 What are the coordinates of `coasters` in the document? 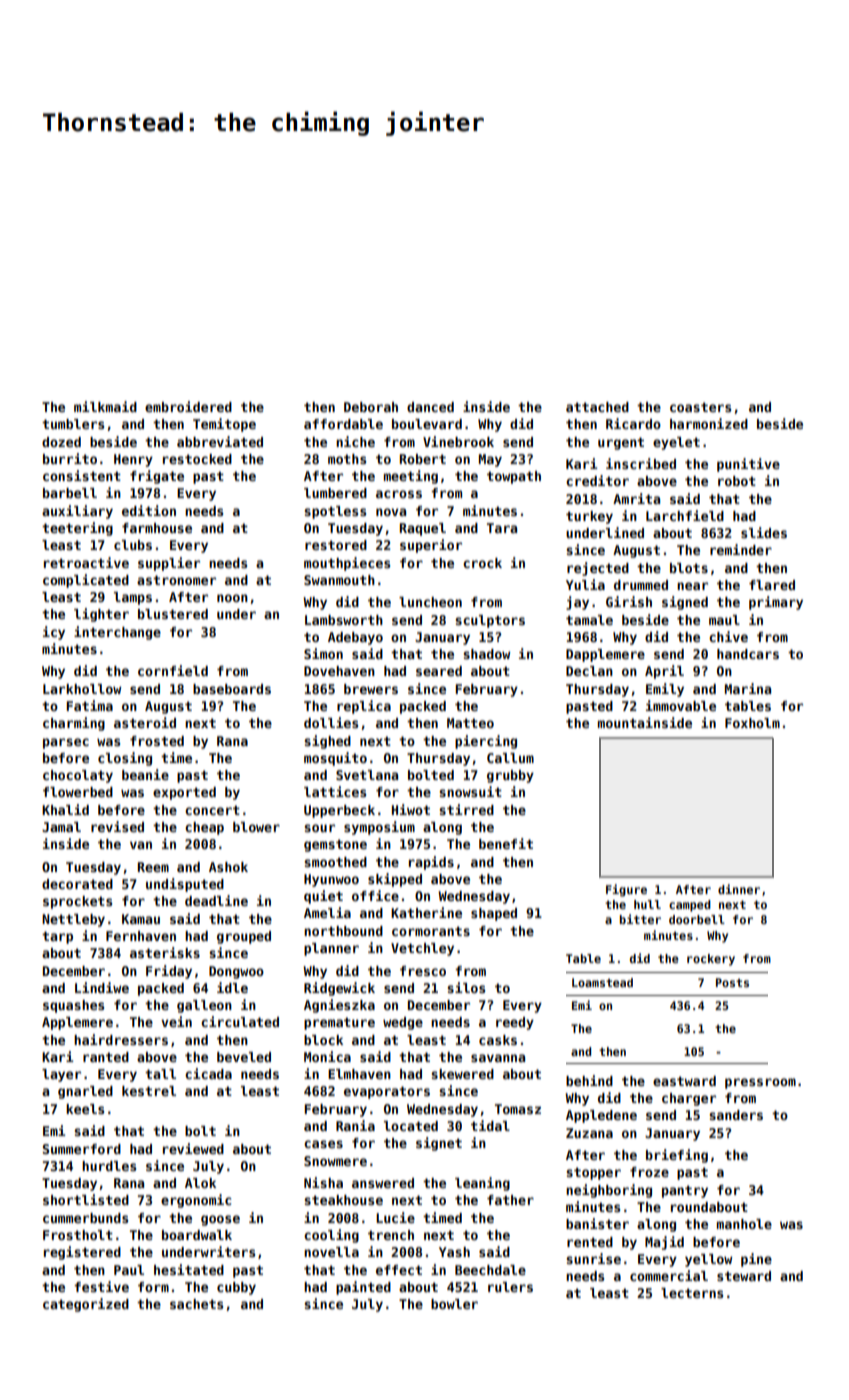 It's located at (700, 407).
